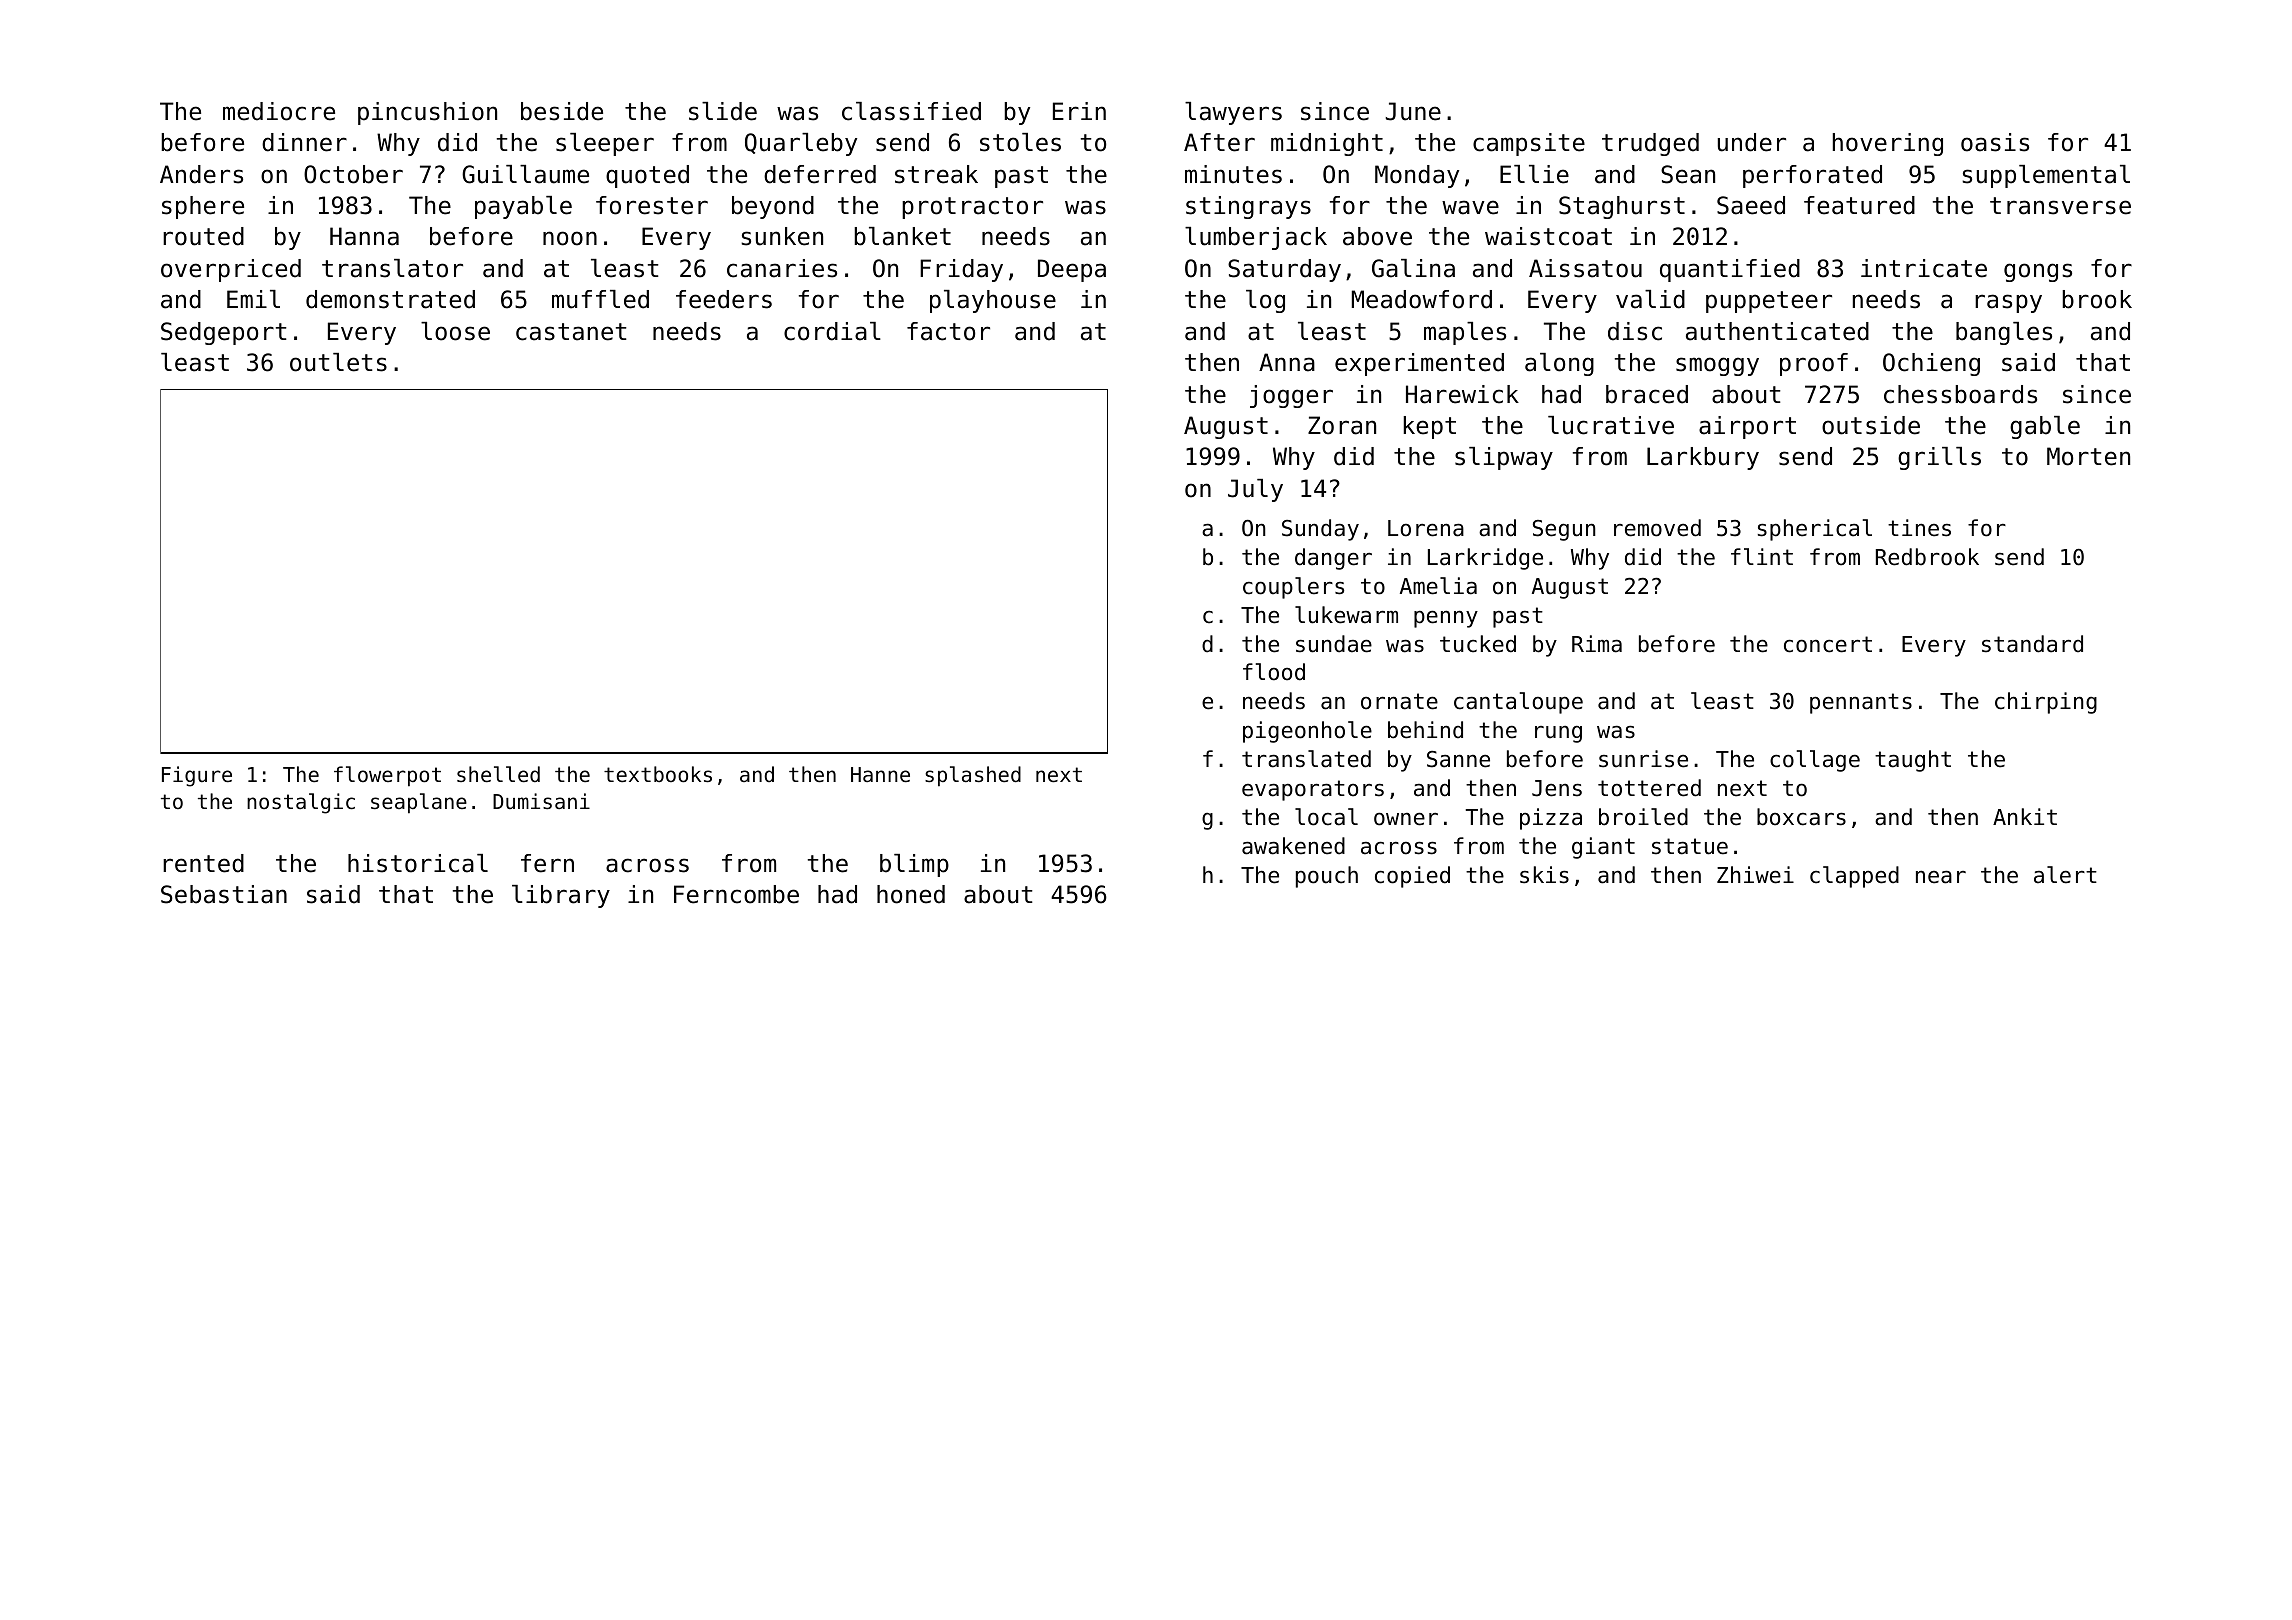 The height and width of the document is (1620, 2292). Describe the element at coordinates (338, 362) in the document. I see `outlets` at that location.
